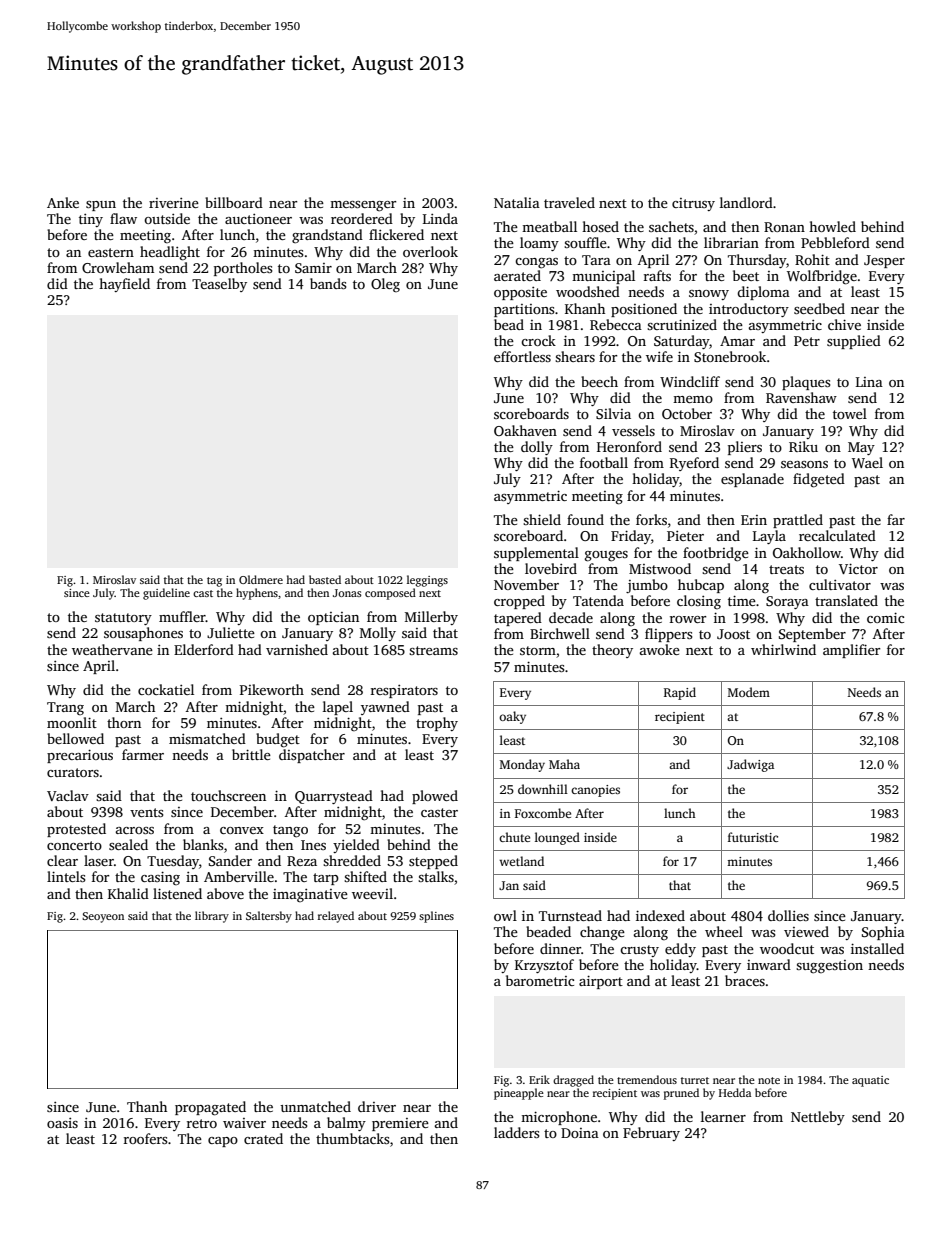  I want to click on Millerby, so click(431, 618).
